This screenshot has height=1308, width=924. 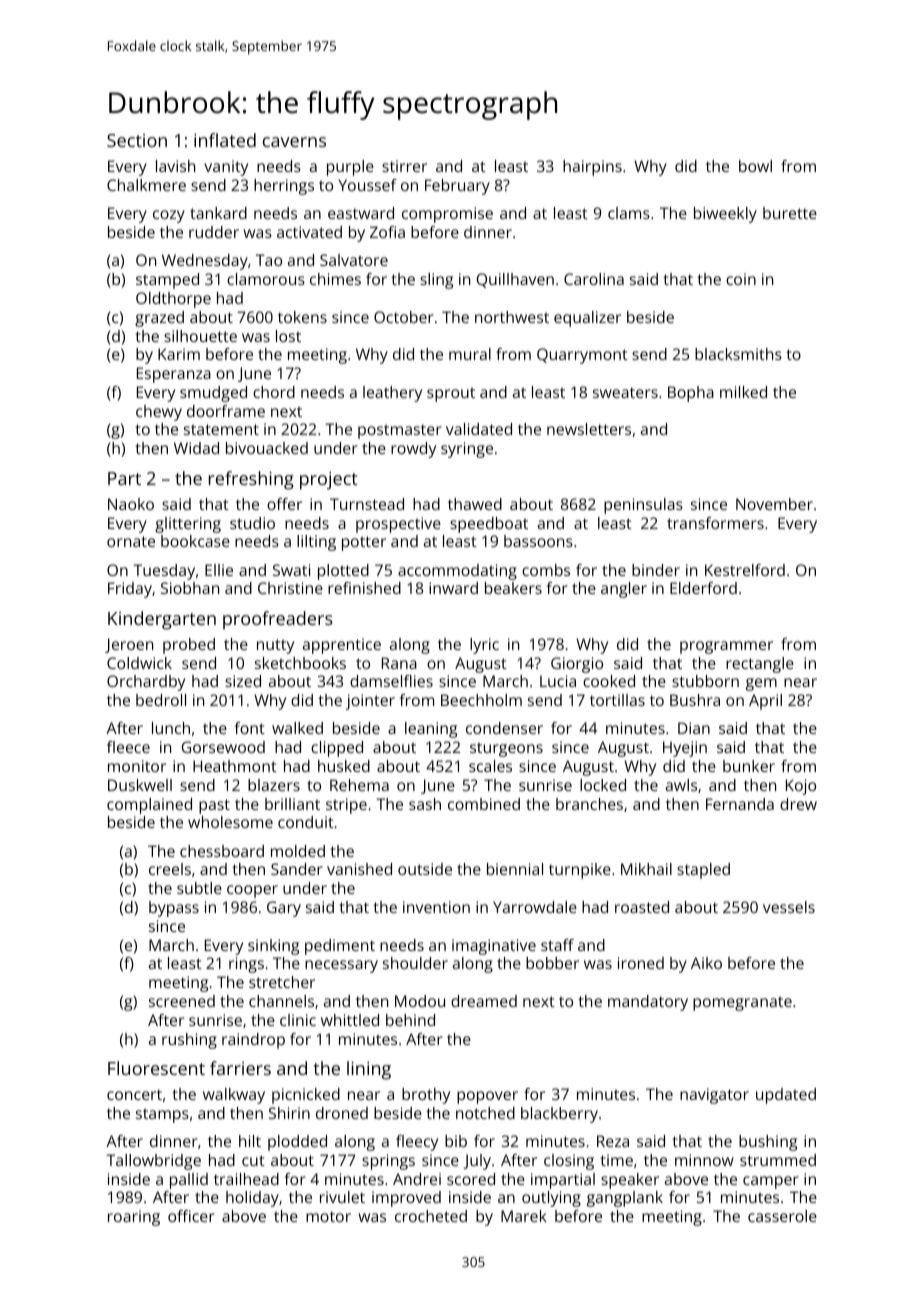 What do you see at coordinates (328, 1216) in the screenshot?
I see `motor` at bounding box center [328, 1216].
